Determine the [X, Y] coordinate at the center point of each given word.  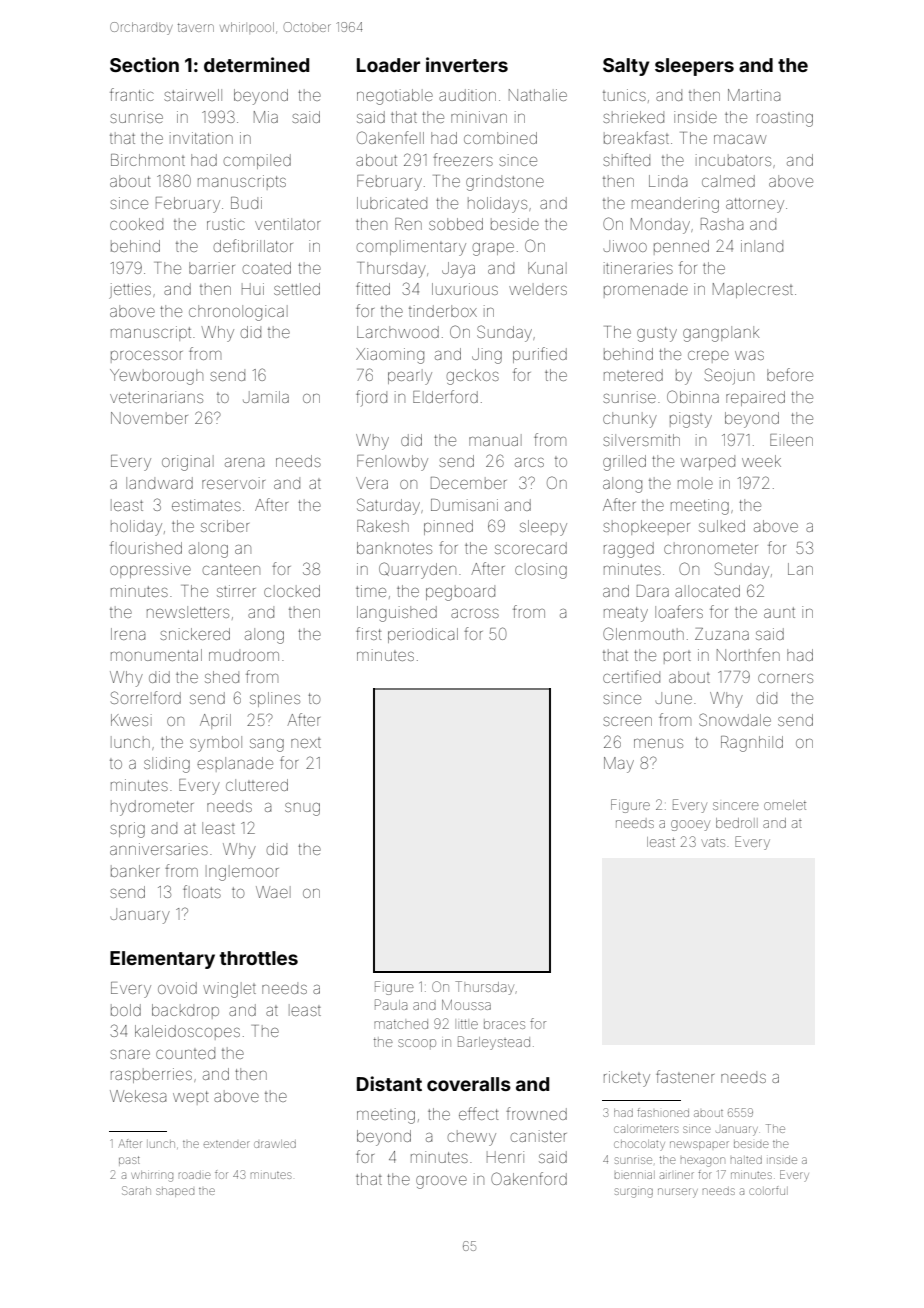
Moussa [466, 1005]
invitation [201, 138]
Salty [626, 67]
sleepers [694, 67]
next [306, 743]
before [790, 374]
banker [135, 871]
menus [658, 743]
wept [190, 1098]
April [215, 721]
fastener [685, 1076]
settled [297, 289]
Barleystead [494, 1043]
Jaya [458, 270]
